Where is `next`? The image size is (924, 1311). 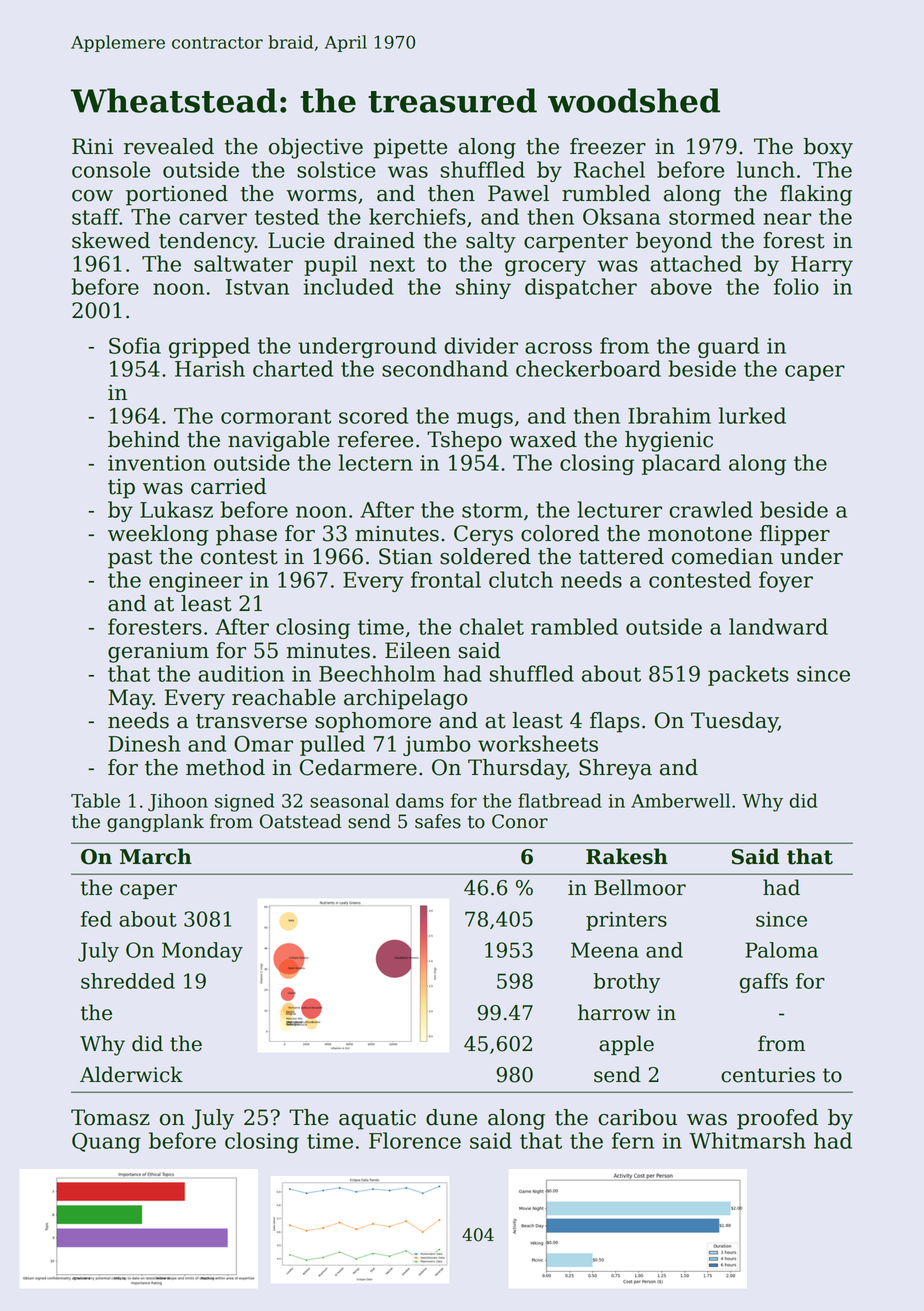 next is located at coordinates (392, 264).
